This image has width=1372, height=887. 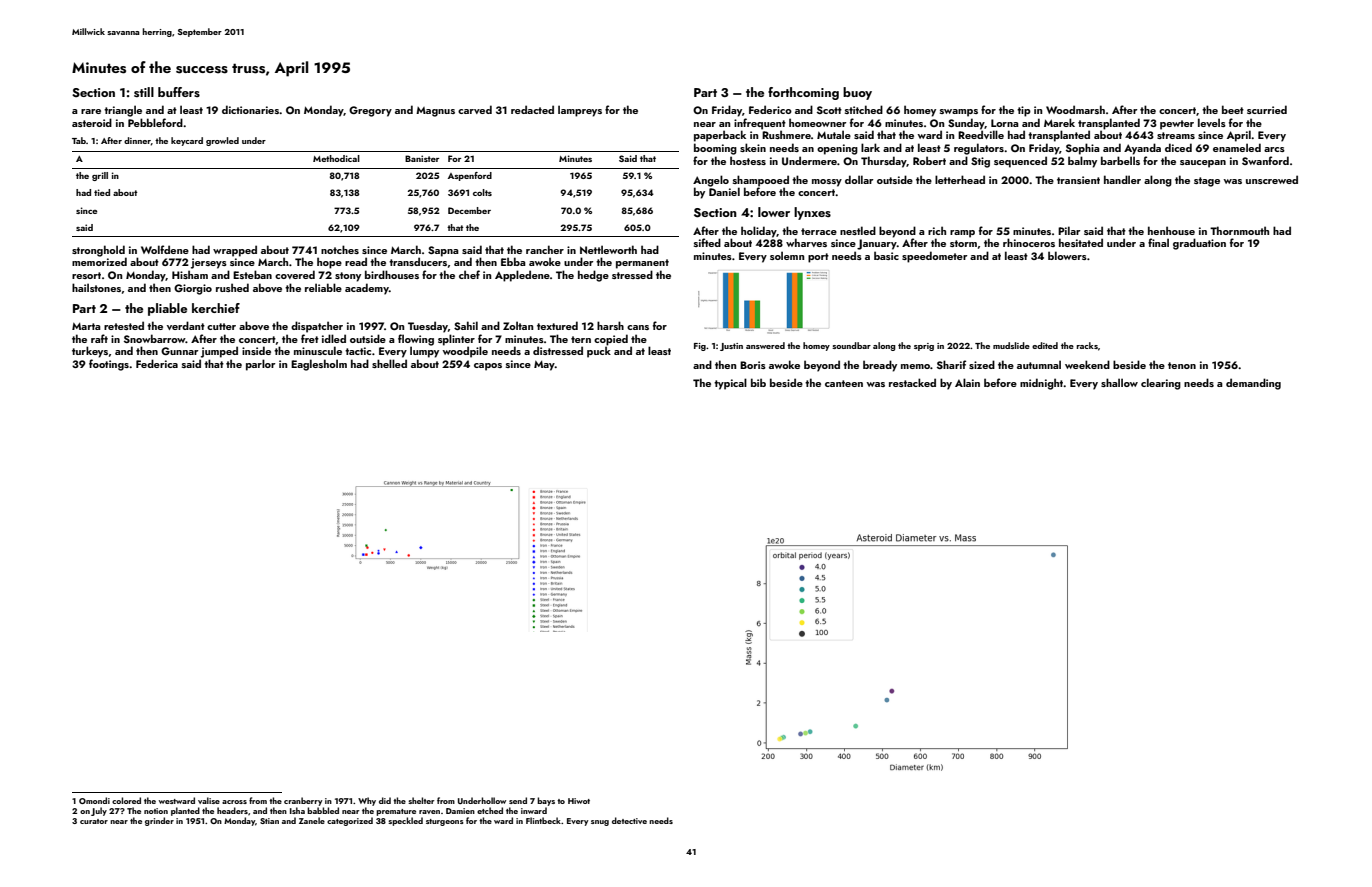 What do you see at coordinates (934, 257) in the image?
I see `speedometer` at bounding box center [934, 257].
